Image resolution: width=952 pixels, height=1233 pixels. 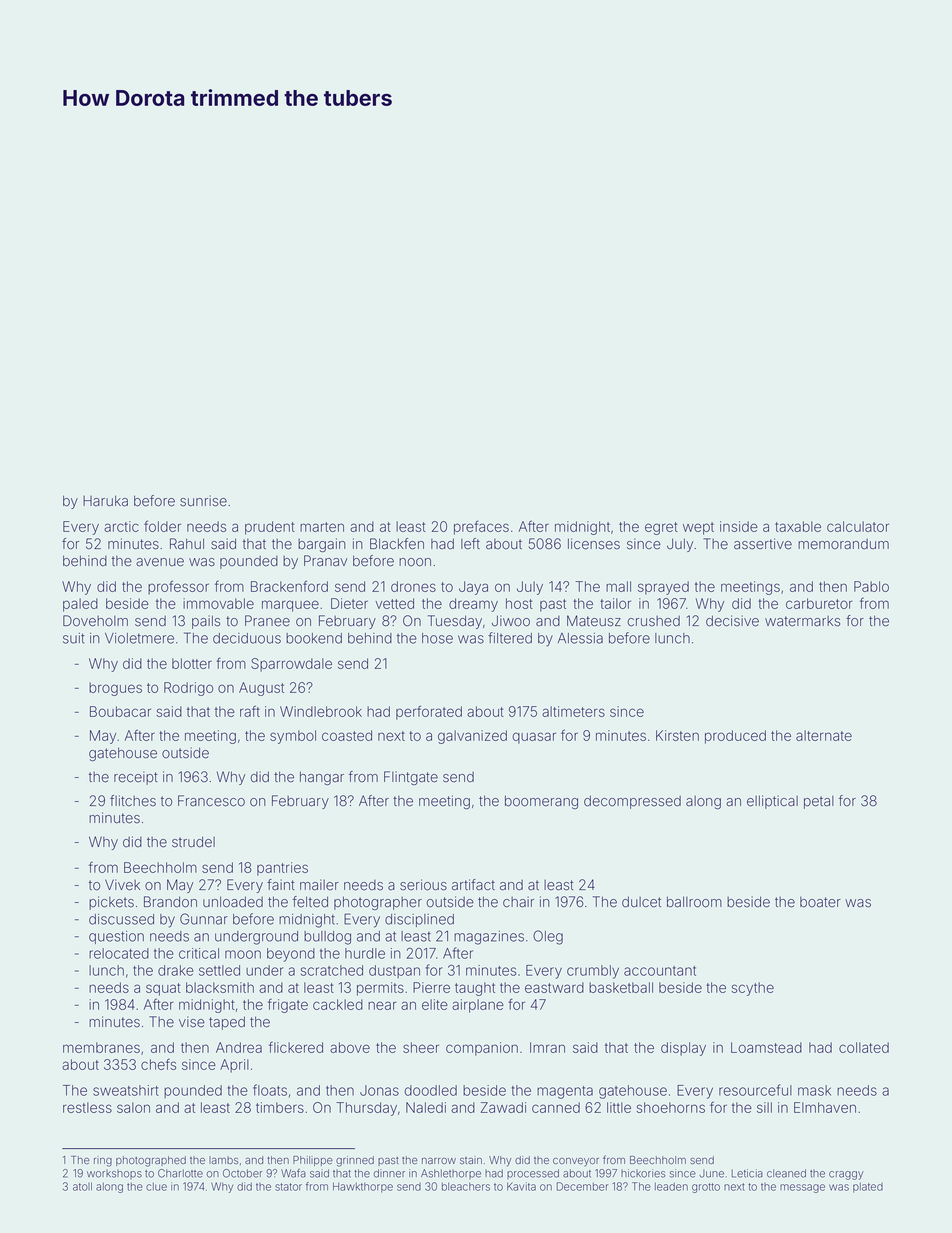 I want to click on petal, so click(x=819, y=802).
